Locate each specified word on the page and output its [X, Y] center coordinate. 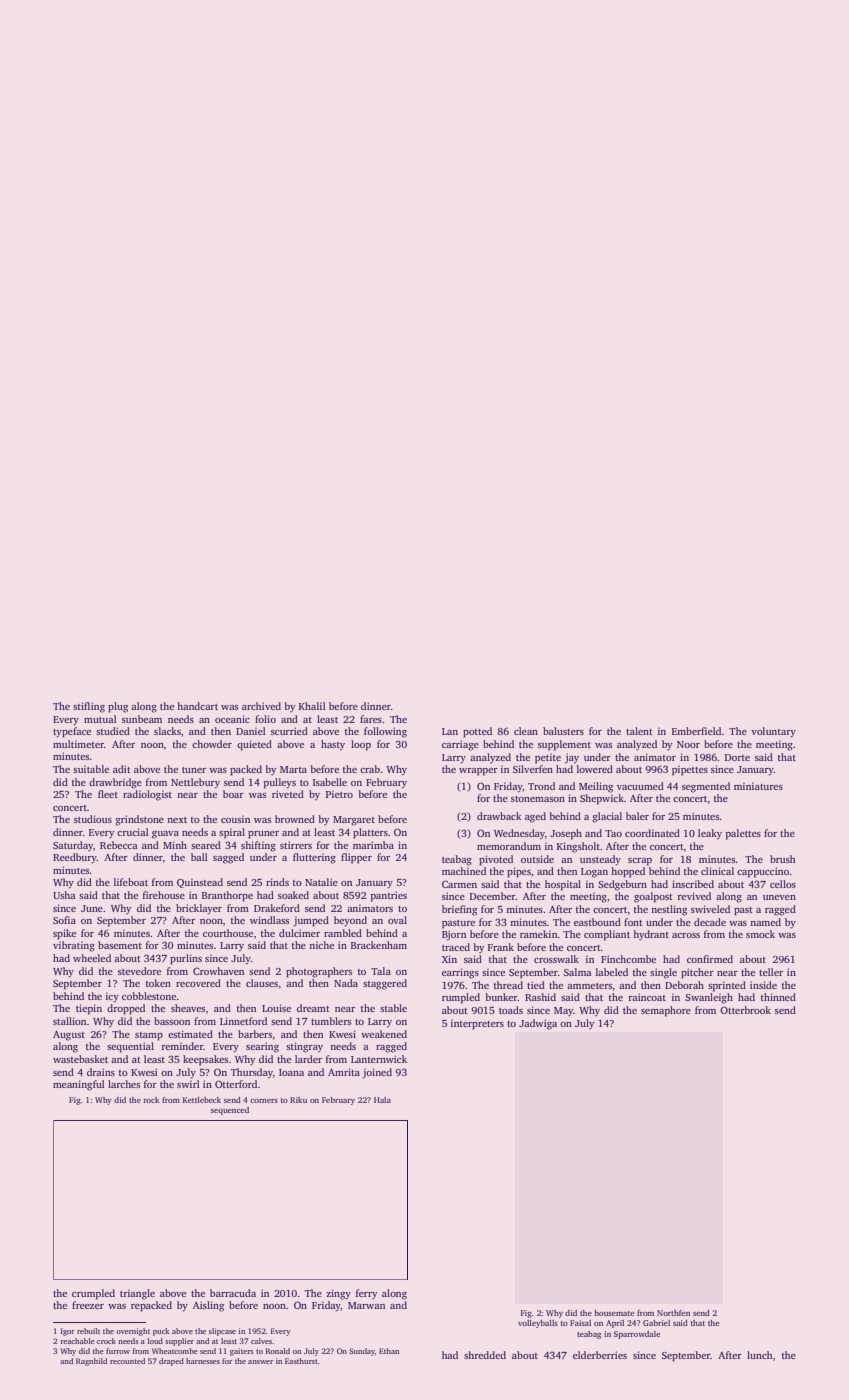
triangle [137, 1294]
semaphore [666, 1011]
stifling [89, 707]
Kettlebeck [202, 1100]
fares [371, 719]
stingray [304, 1047]
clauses [262, 983]
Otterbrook [745, 1010]
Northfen [673, 1313]
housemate [614, 1313]
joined [377, 1073]
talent [639, 731]
